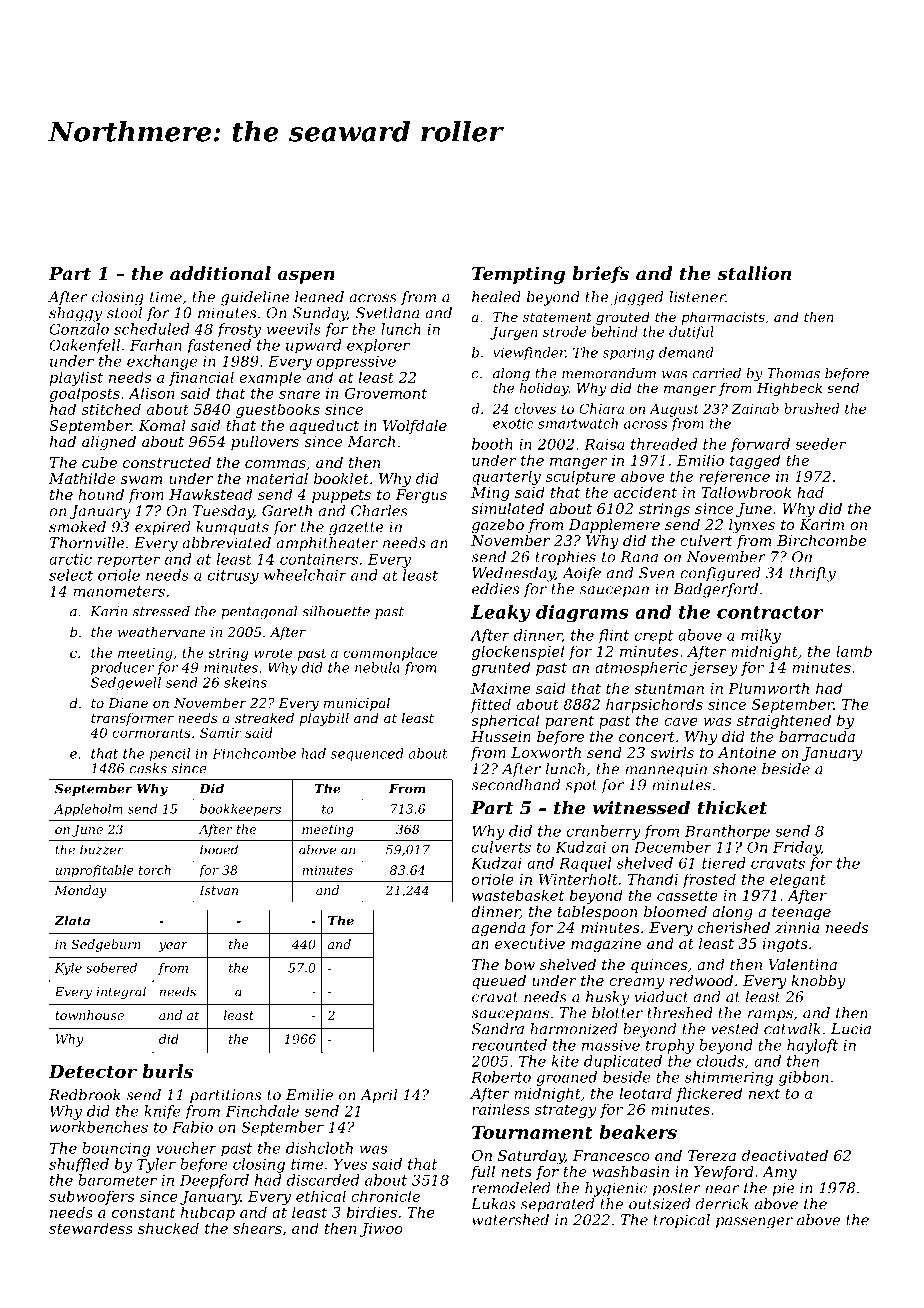 Image resolution: width=924 pixels, height=1308 pixels. Describe the element at coordinates (306, 277) in the screenshot. I see `aspen` at that location.
